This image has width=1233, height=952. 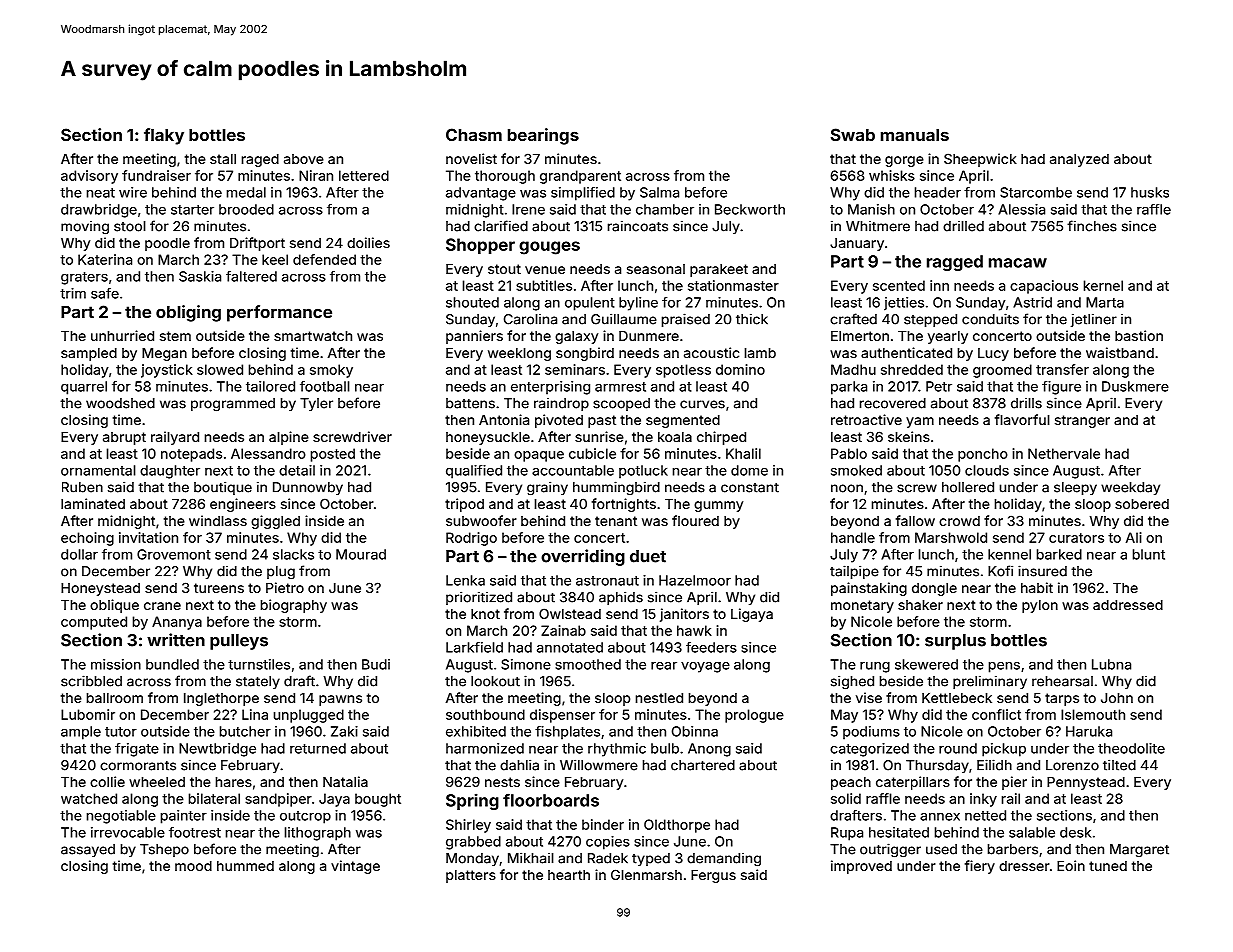 What do you see at coordinates (355, 867) in the image?
I see `vintage` at bounding box center [355, 867].
